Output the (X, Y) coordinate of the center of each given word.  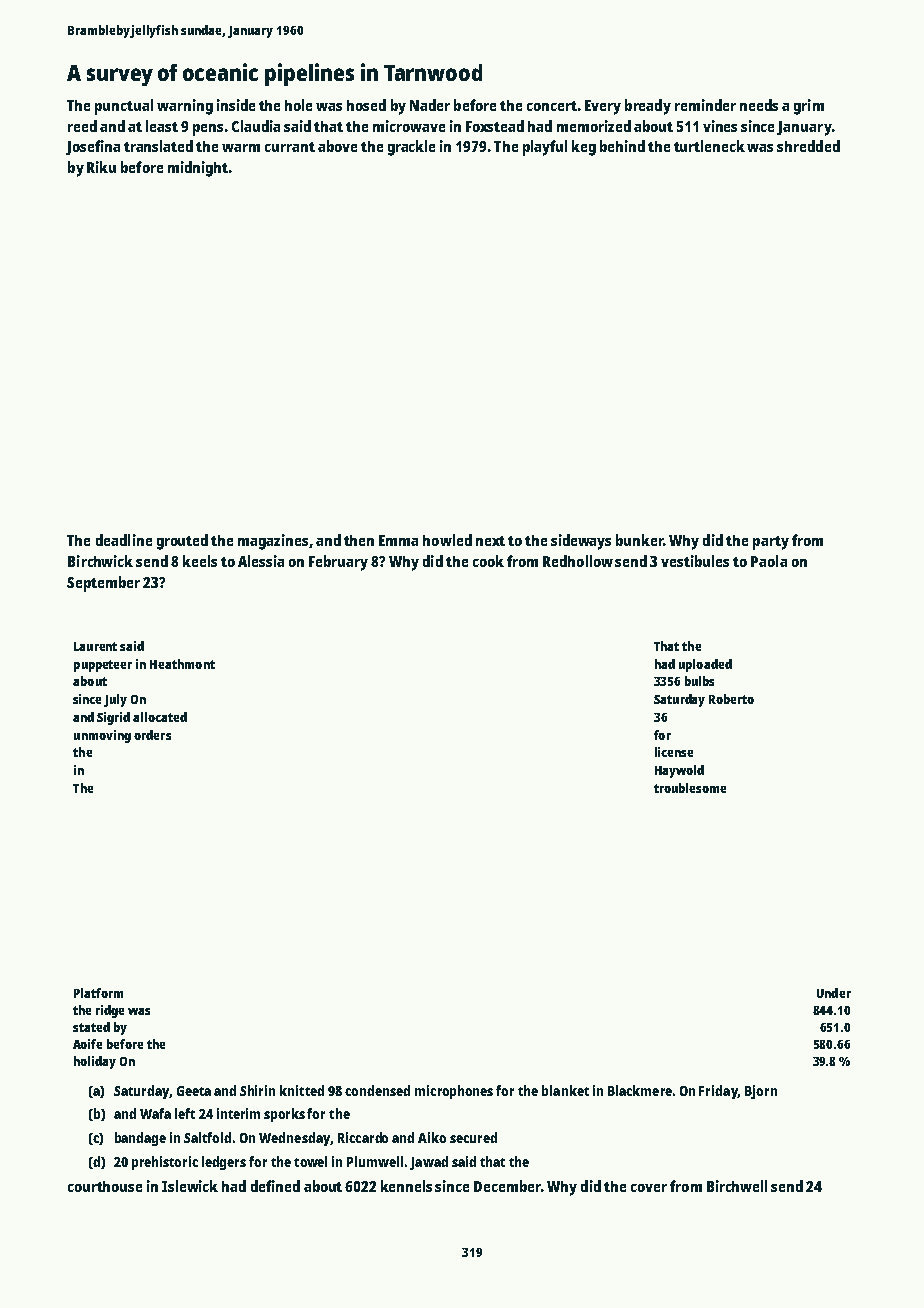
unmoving (102, 736)
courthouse (105, 1186)
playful (545, 148)
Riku (101, 167)
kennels (406, 1186)
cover (649, 1188)
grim (809, 107)
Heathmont (182, 664)
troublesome (690, 788)
